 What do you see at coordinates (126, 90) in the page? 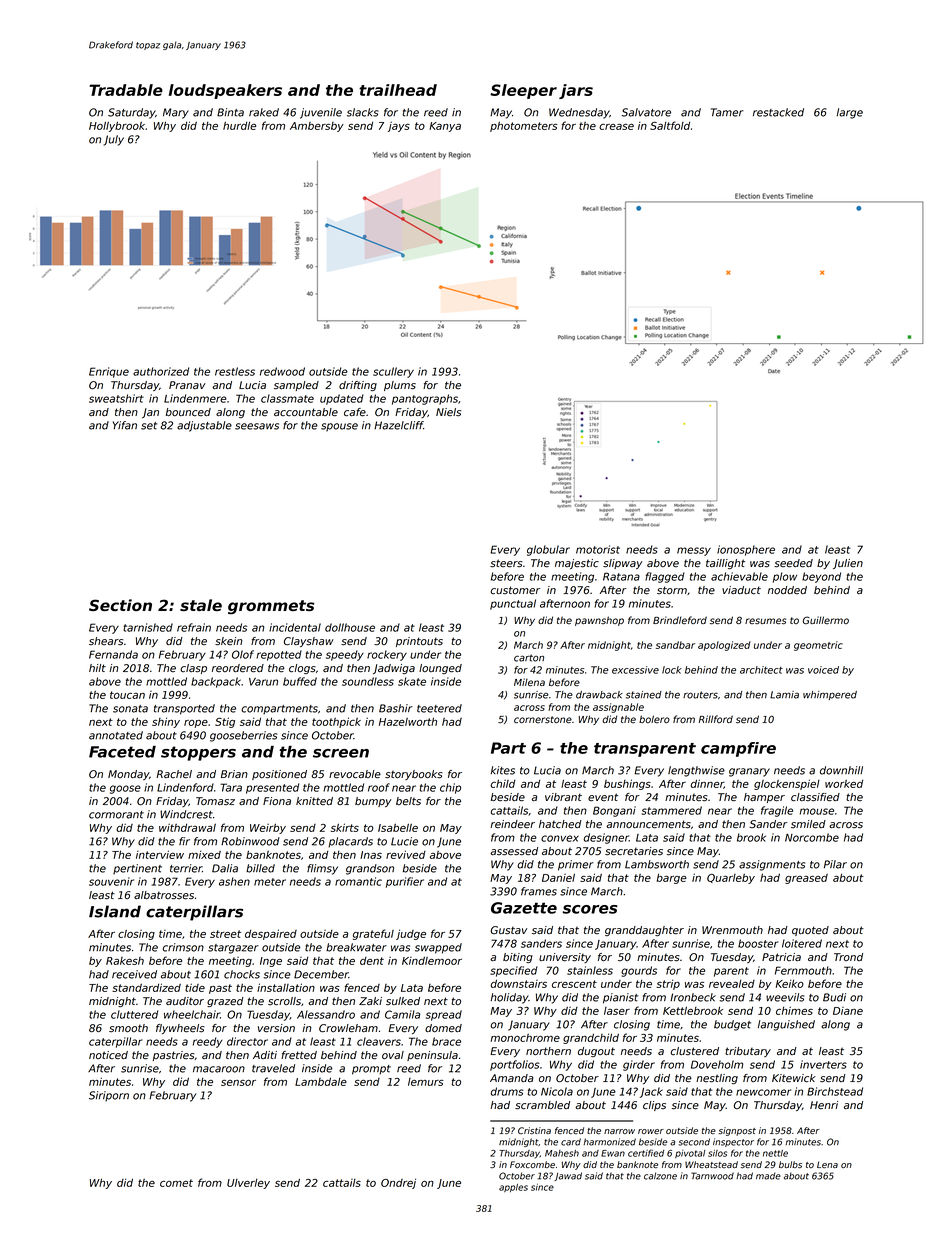
I see `Tradable` at bounding box center [126, 90].
